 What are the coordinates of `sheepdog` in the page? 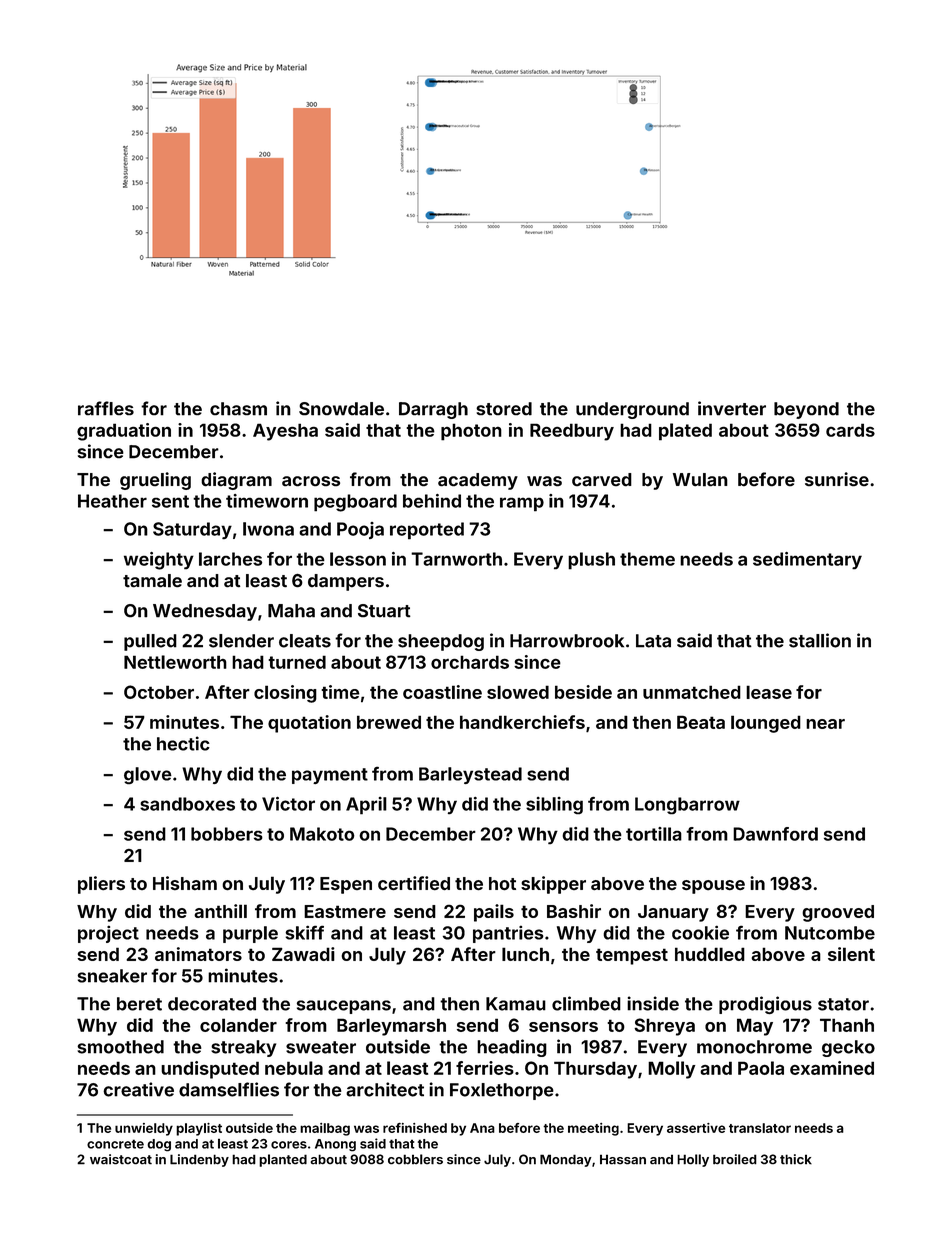 It's located at (441, 642).
